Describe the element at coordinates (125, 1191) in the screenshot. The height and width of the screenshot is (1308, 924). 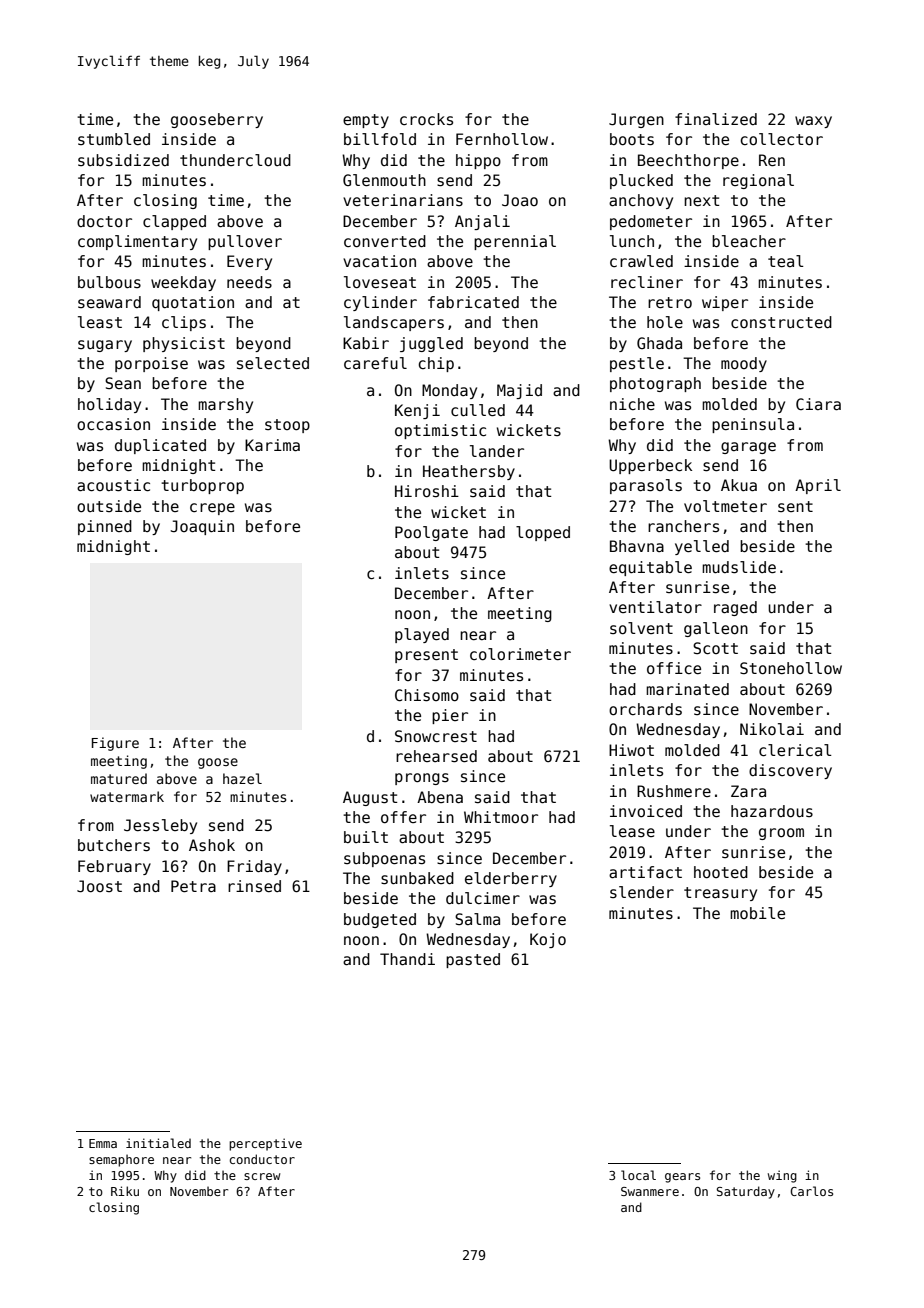
I see `Riku` at that location.
